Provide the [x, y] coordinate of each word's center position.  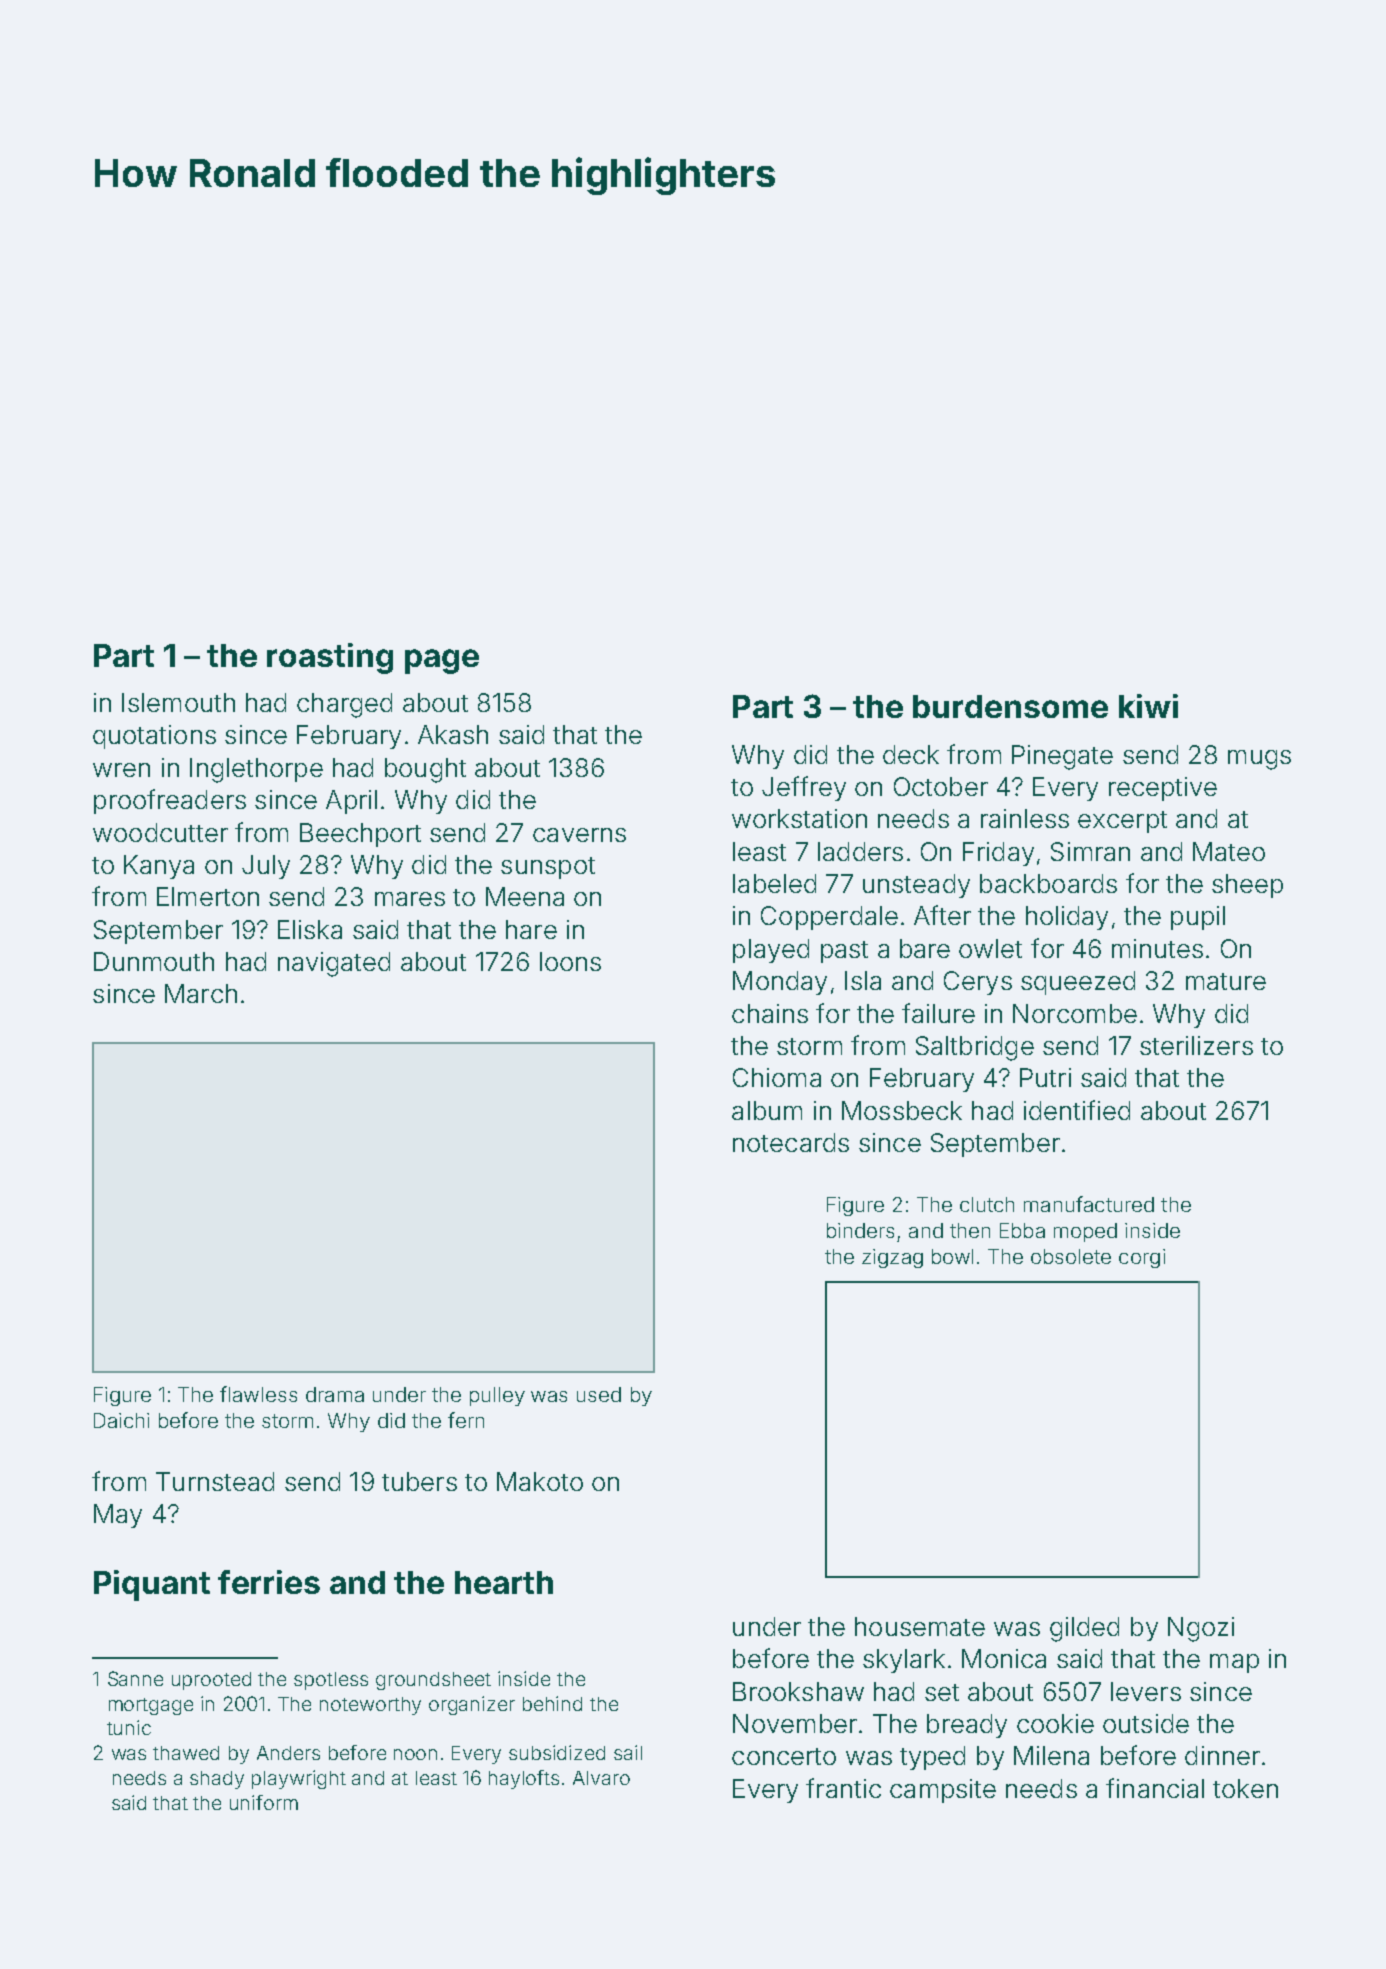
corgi [1142, 1258]
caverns [579, 835]
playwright [299, 1779]
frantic [843, 1788]
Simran [1090, 851]
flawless [258, 1394]
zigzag [892, 1258]
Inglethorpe [256, 770]
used [599, 1394]
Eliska [310, 929]
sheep [1247, 886]
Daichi [121, 1420]
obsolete [1071, 1256]
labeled [774, 883]
